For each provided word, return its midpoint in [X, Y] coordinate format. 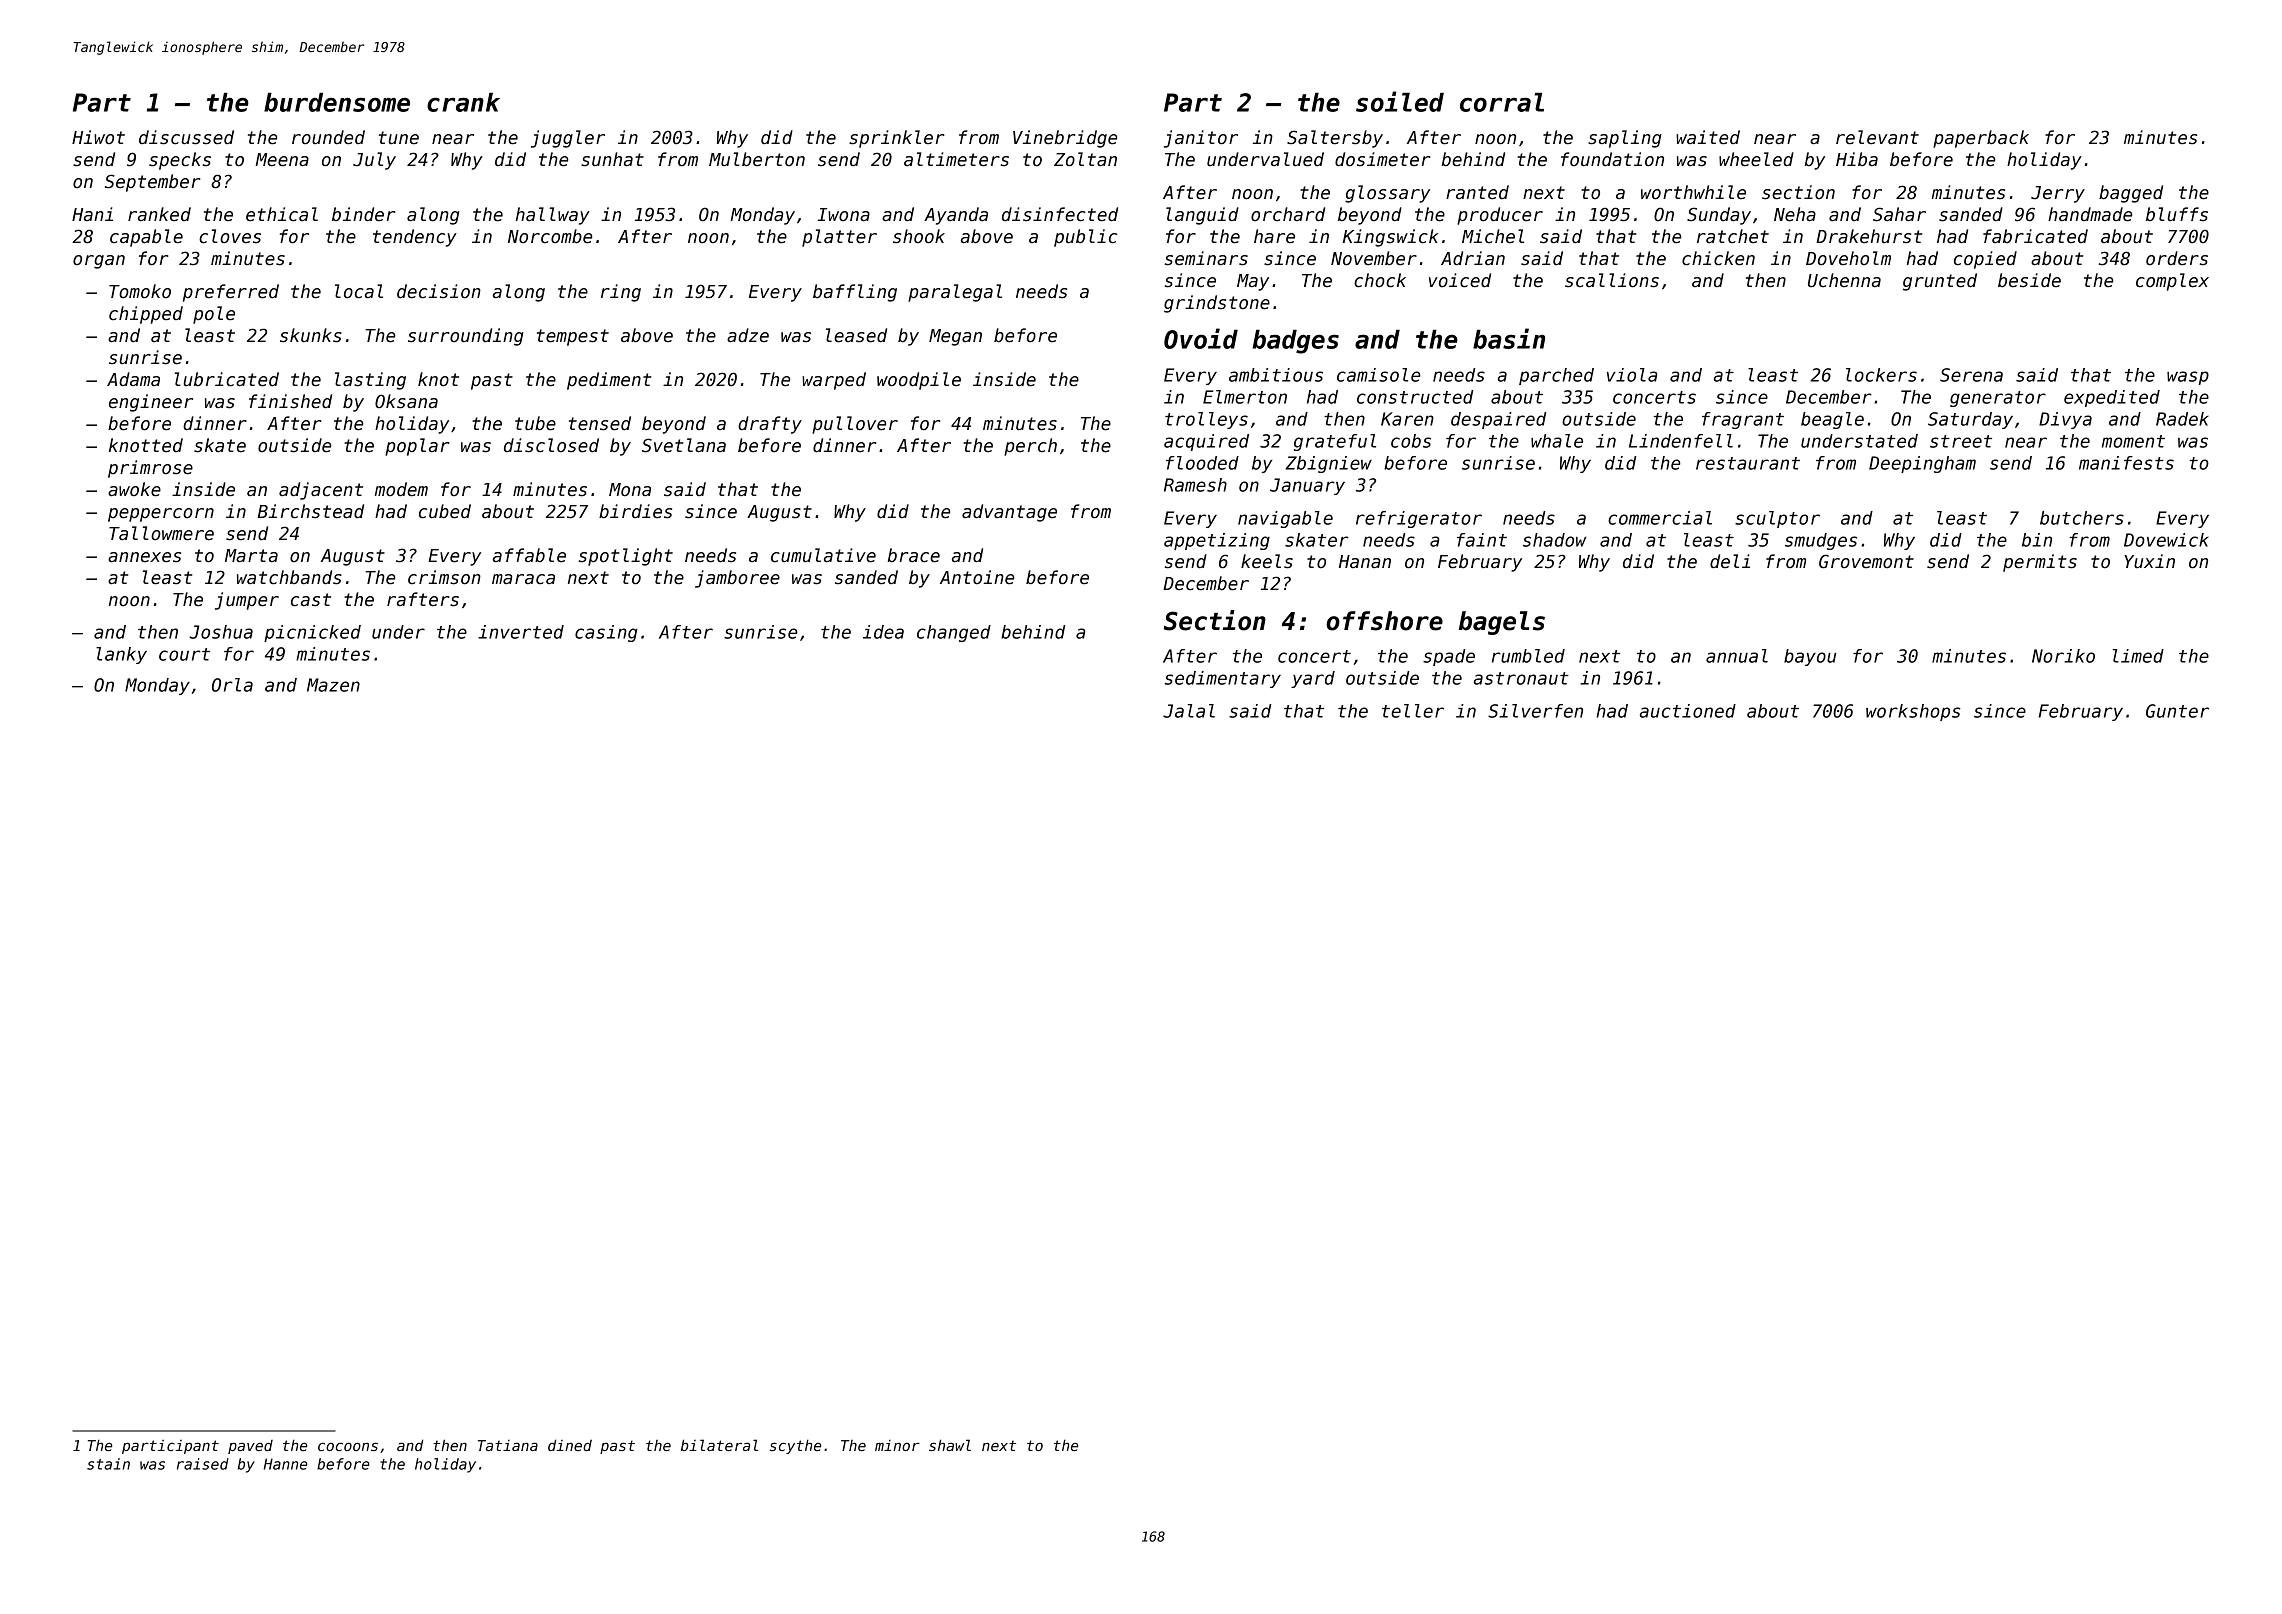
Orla [232, 685]
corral [1502, 102]
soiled [1400, 101]
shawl [950, 1445]
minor [897, 1445]
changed [954, 633]
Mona [630, 490]
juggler [568, 139]
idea [883, 632]
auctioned [1688, 711]
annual [1737, 656]
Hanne [286, 1464]
